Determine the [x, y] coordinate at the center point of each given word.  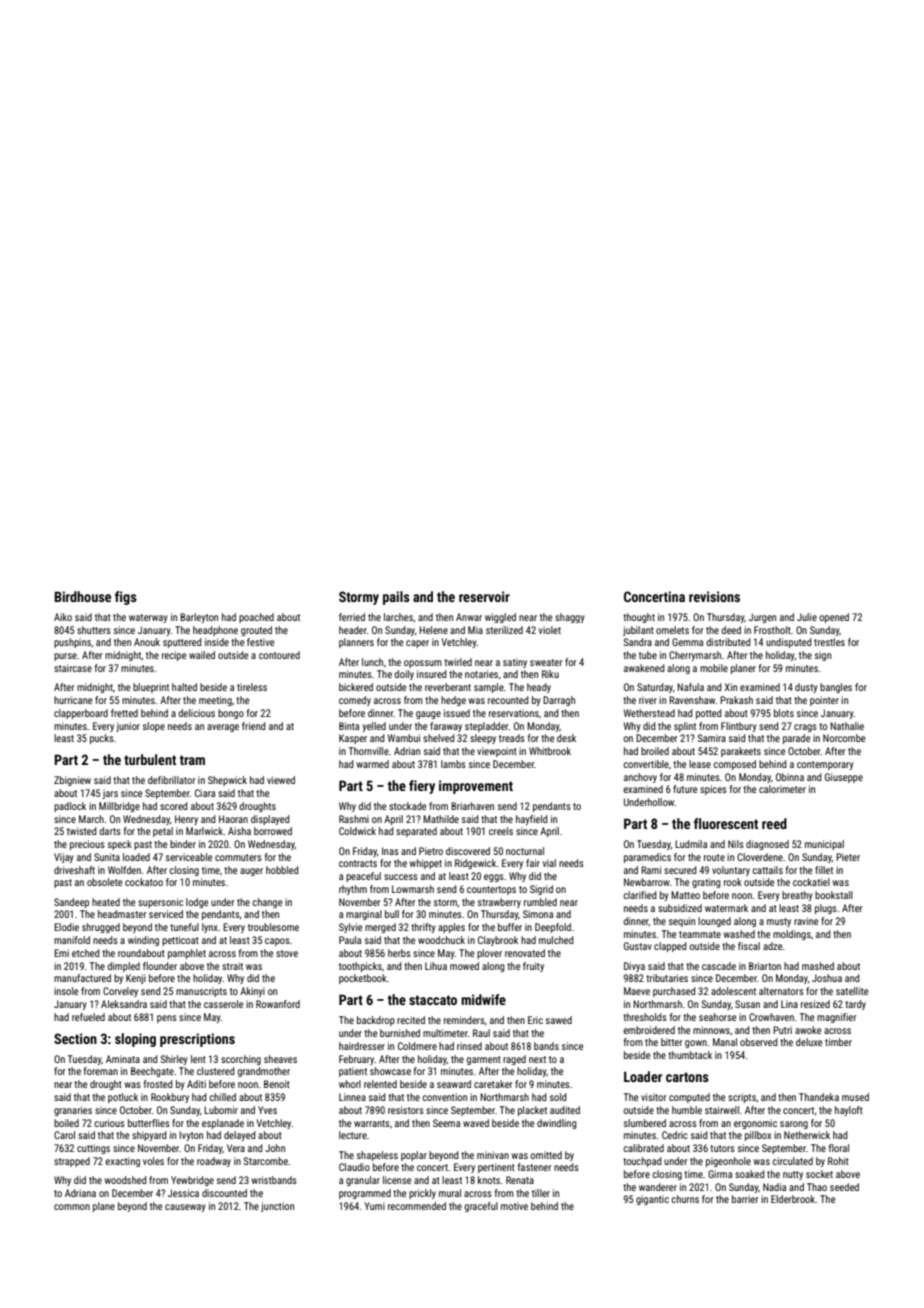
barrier [745, 1199]
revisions [714, 596]
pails [396, 598]
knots [489, 1180]
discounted [224, 1193]
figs [126, 598]
